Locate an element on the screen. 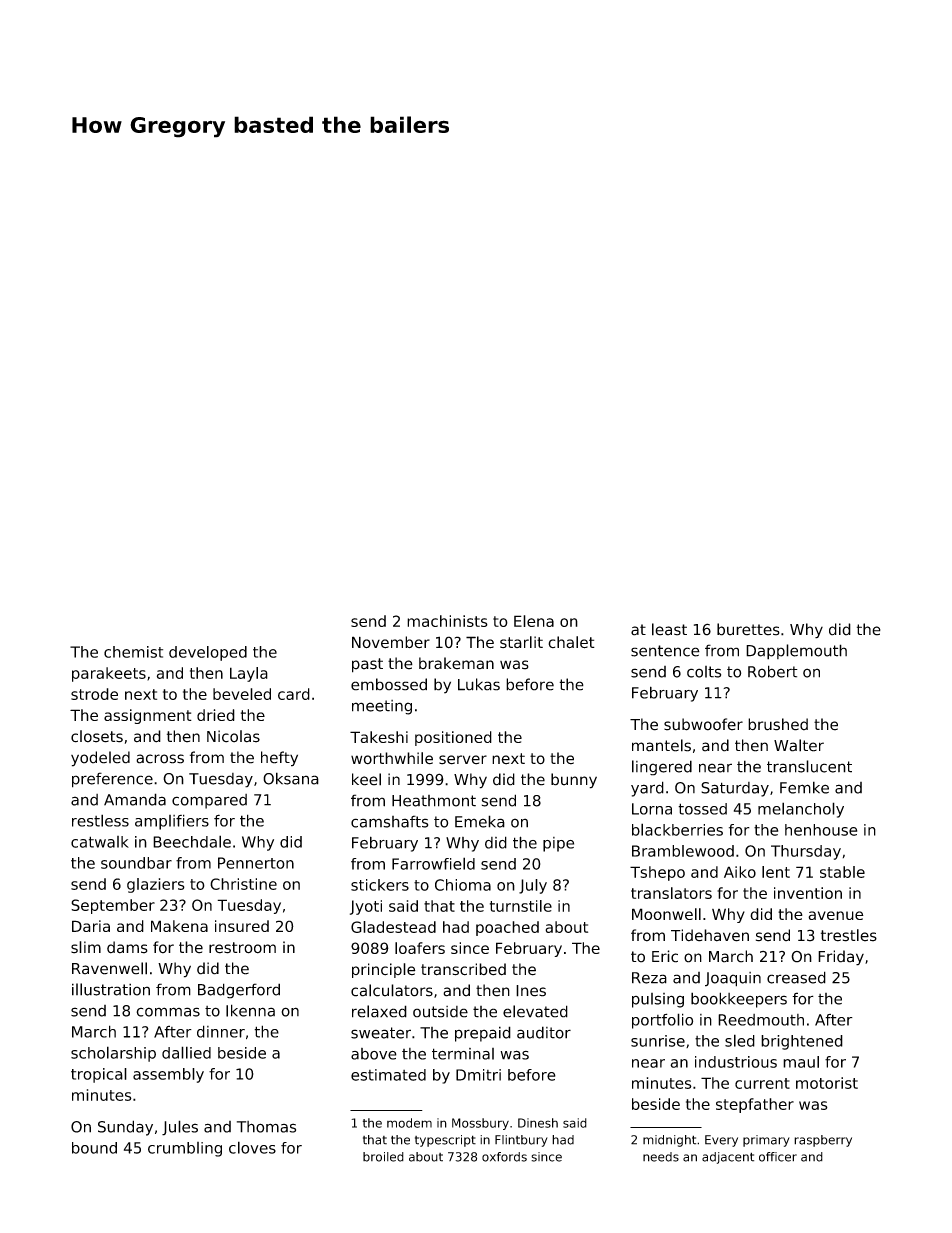 The width and height of the screenshot is (952, 1233). preference is located at coordinates (112, 780).
